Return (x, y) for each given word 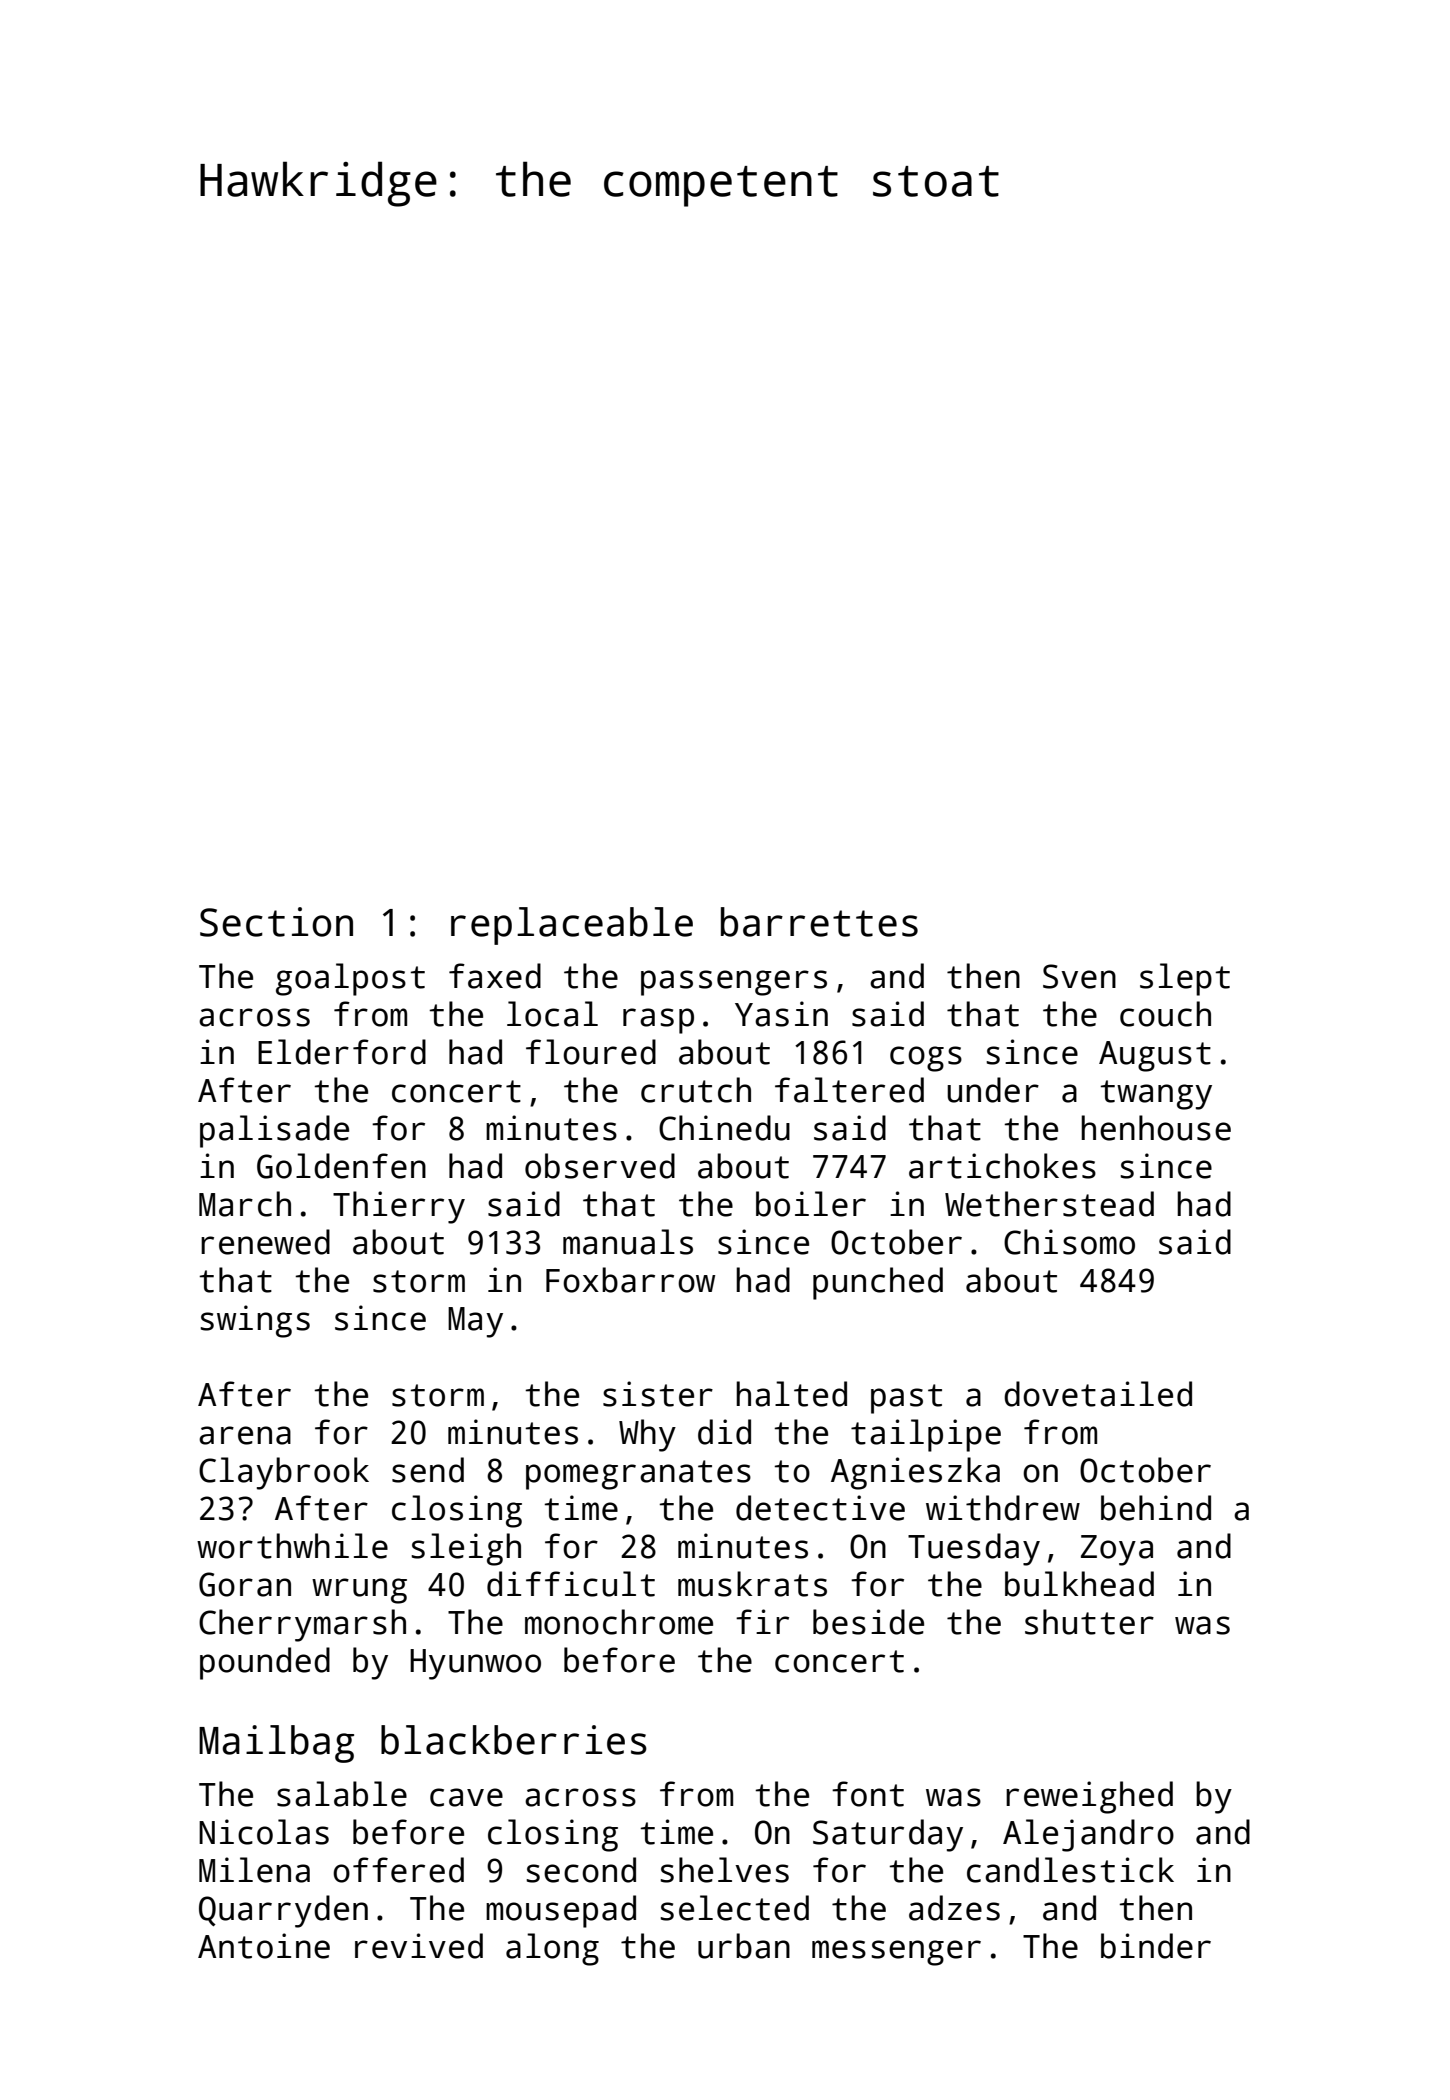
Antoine (264, 1946)
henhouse (1156, 1128)
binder (1156, 1946)
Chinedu (724, 1128)
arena (245, 1435)
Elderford (342, 1052)
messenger (896, 1953)
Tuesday (974, 1549)
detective (820, 1508)
